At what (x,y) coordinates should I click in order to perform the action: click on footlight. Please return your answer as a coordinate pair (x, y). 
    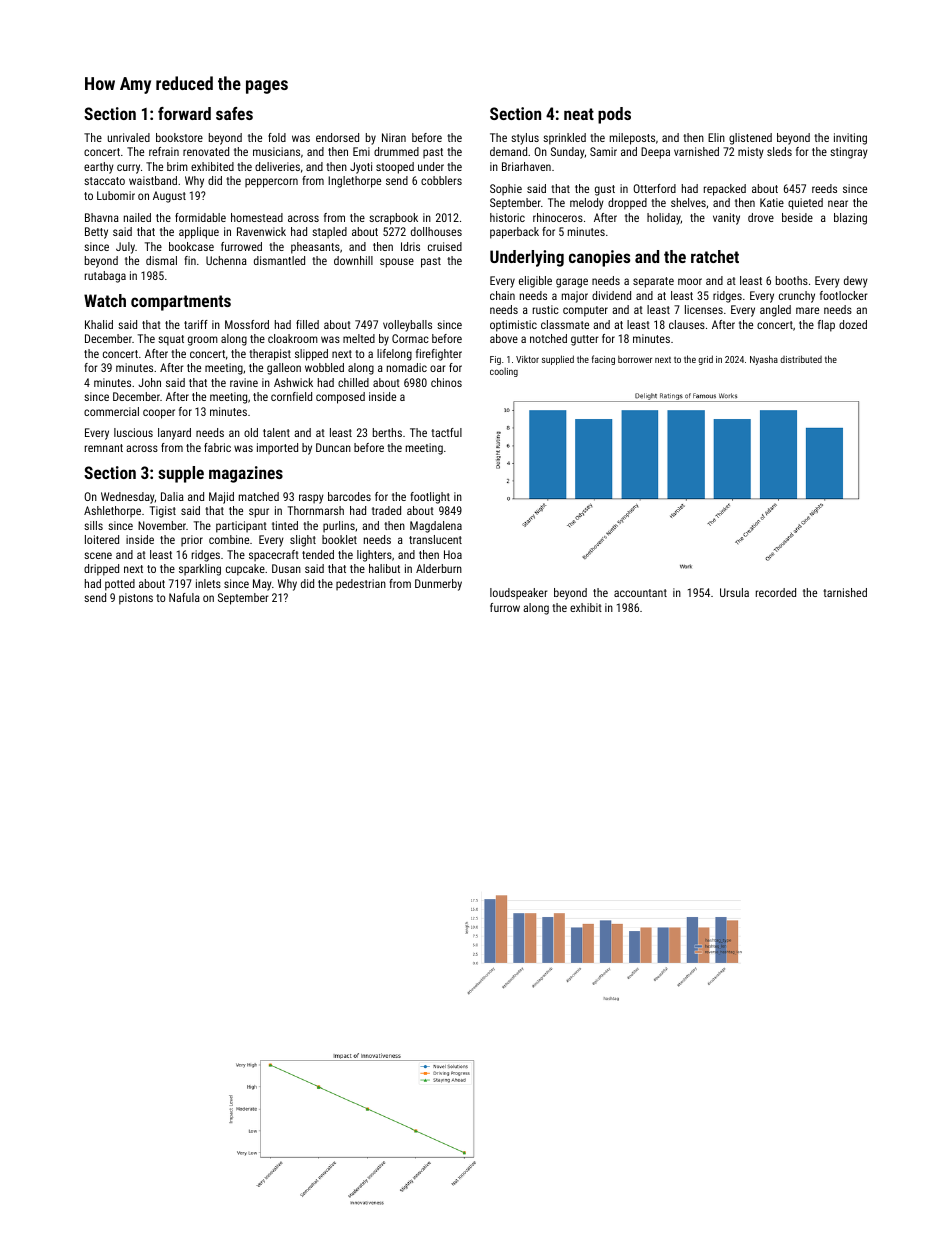
    Looking at the image, I should click on (430, 498).
